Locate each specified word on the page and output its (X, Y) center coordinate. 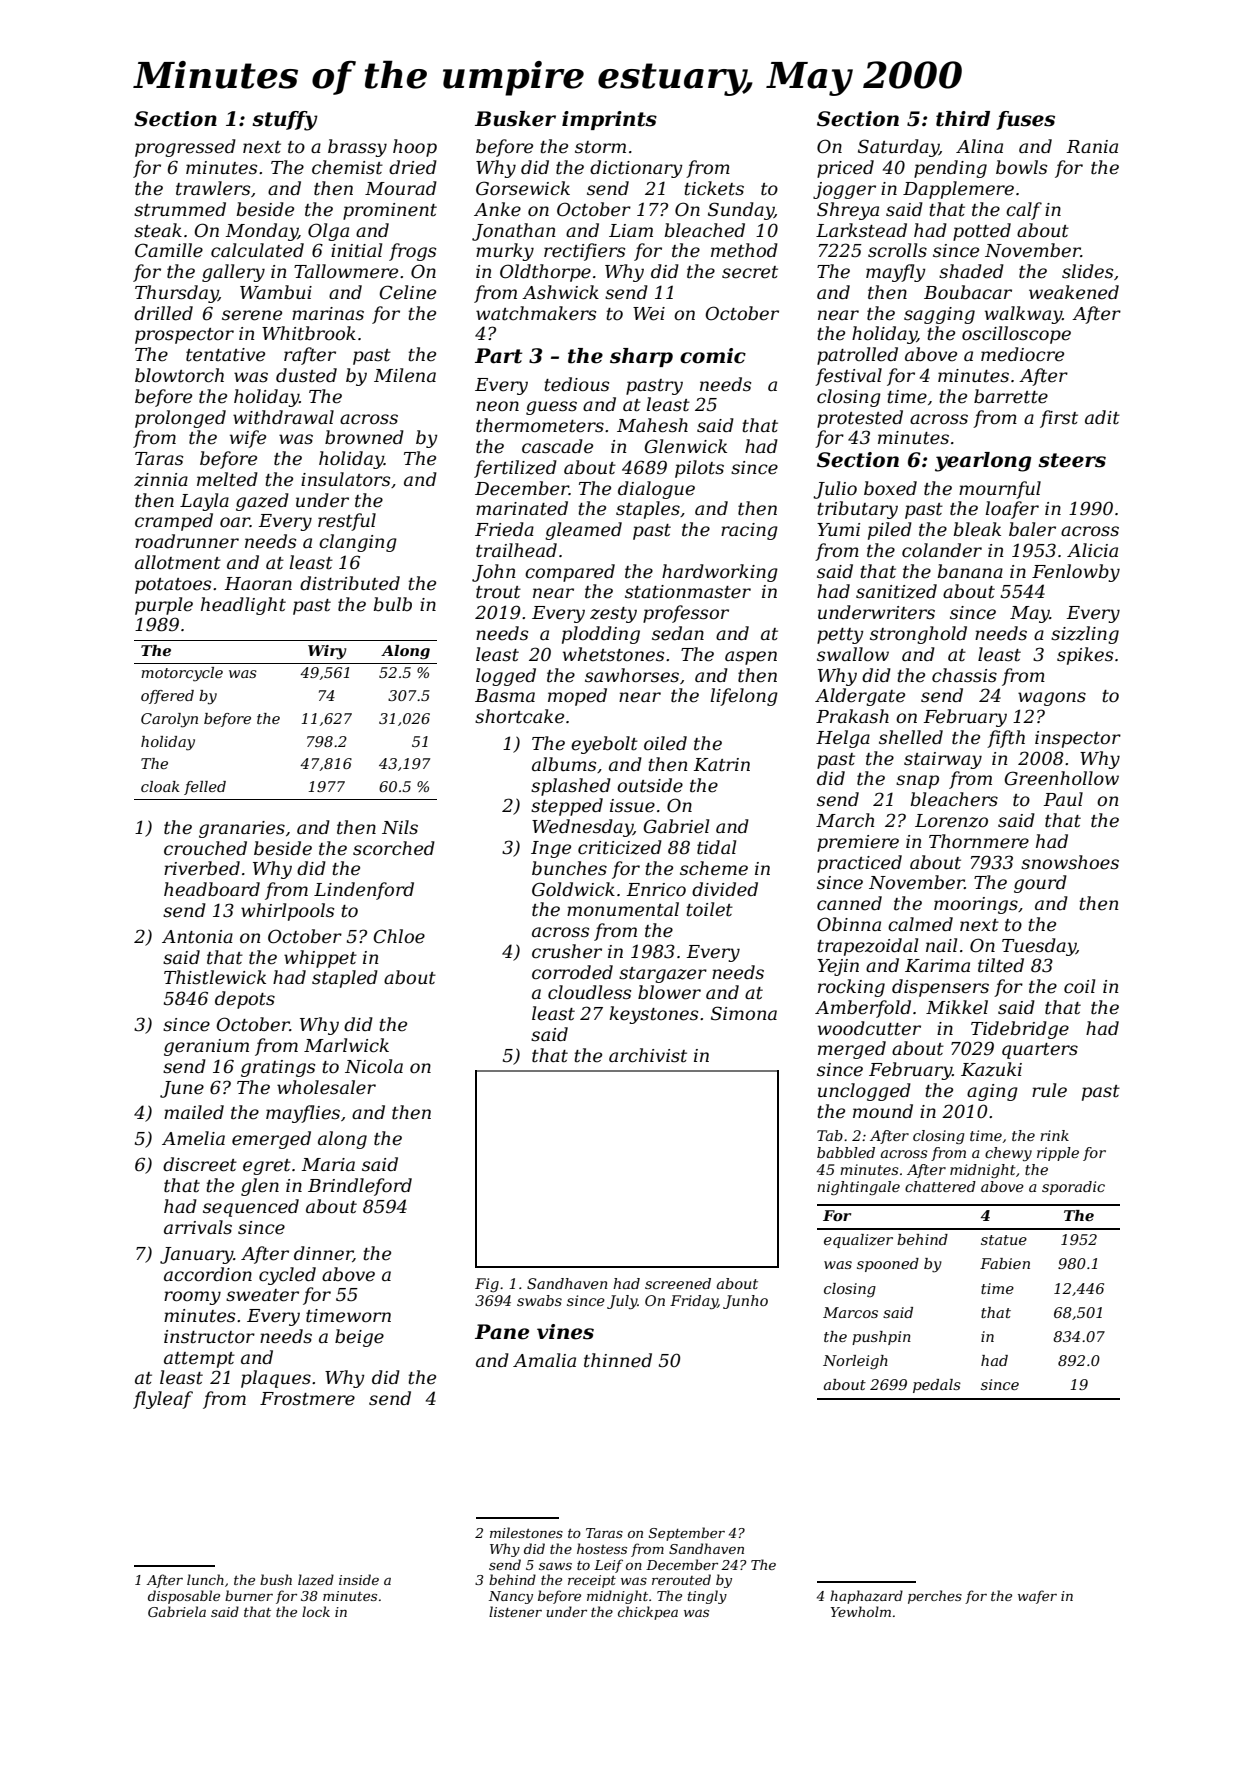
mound (883, 1111)
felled (205, 788)
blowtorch (179, 375)
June (182, 1089)
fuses (1025, 120)
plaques (276, 1379)
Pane (502, 1332)
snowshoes (1070, 862)
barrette (1011, 396)
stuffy (285, 121)
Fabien (1005, 1263)
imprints (609, 120)
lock (316, 1611)
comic (713, 356)
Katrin (721, 765)
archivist (648, 1055)
